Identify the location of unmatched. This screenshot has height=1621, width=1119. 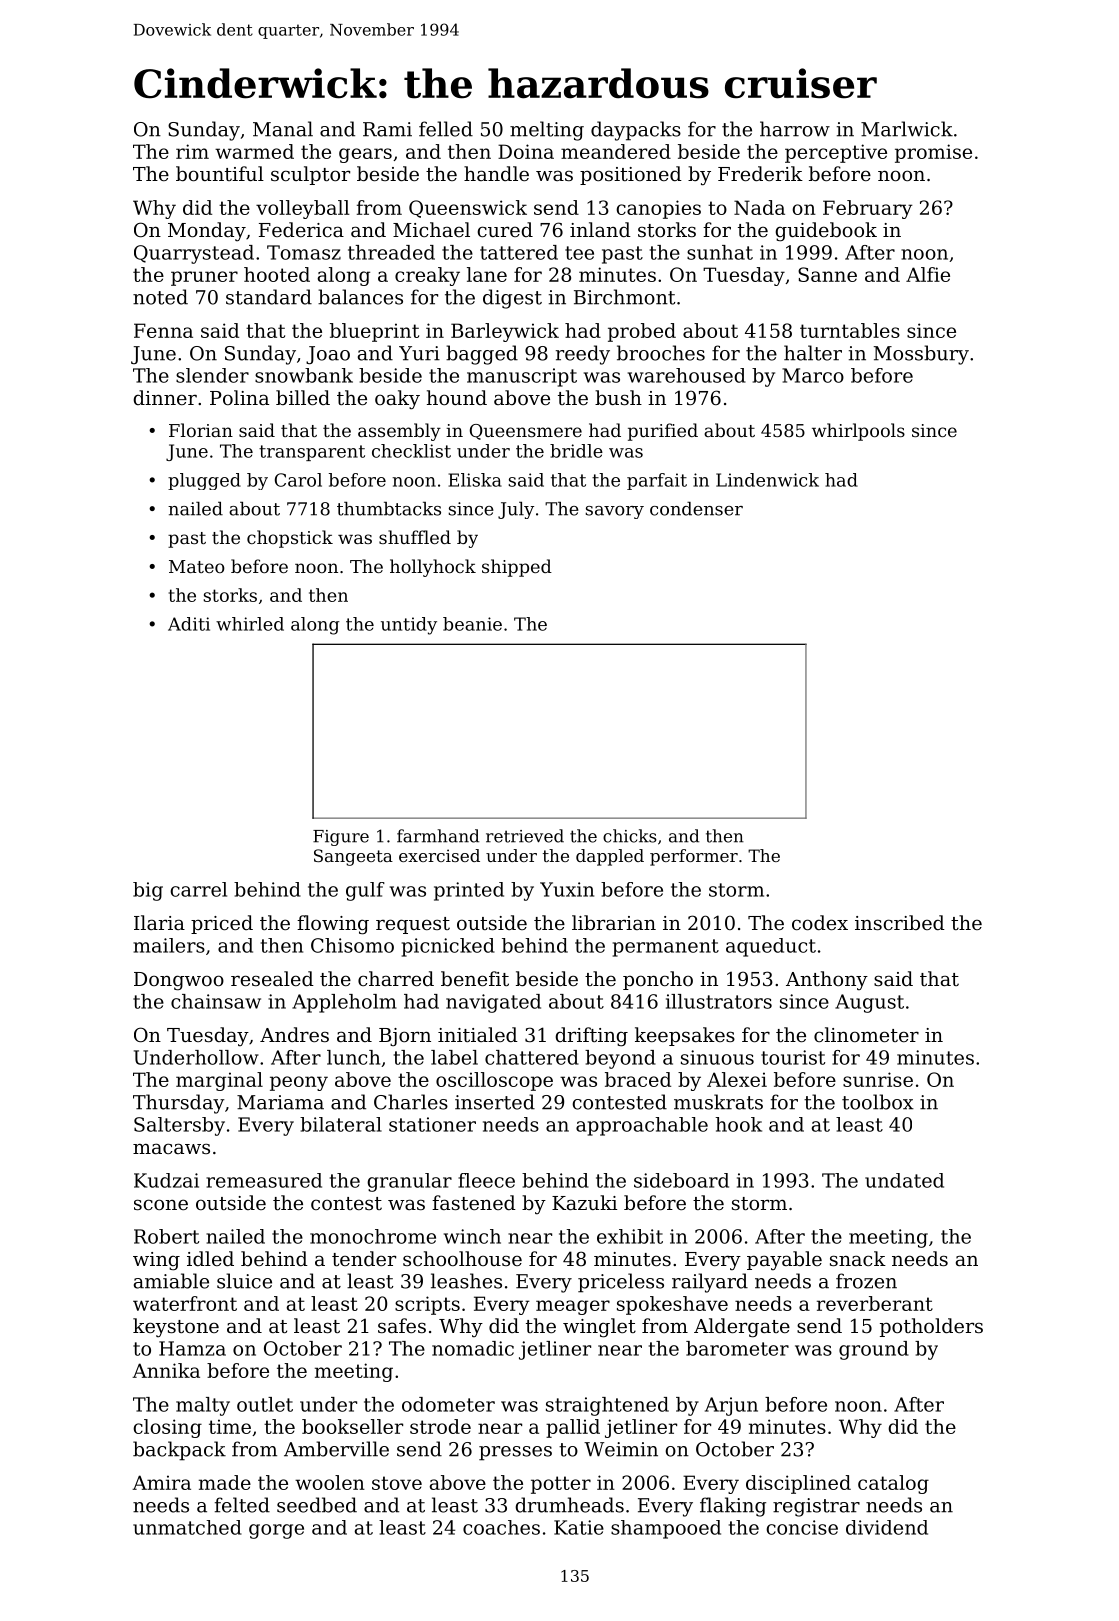
(187, 1527).
